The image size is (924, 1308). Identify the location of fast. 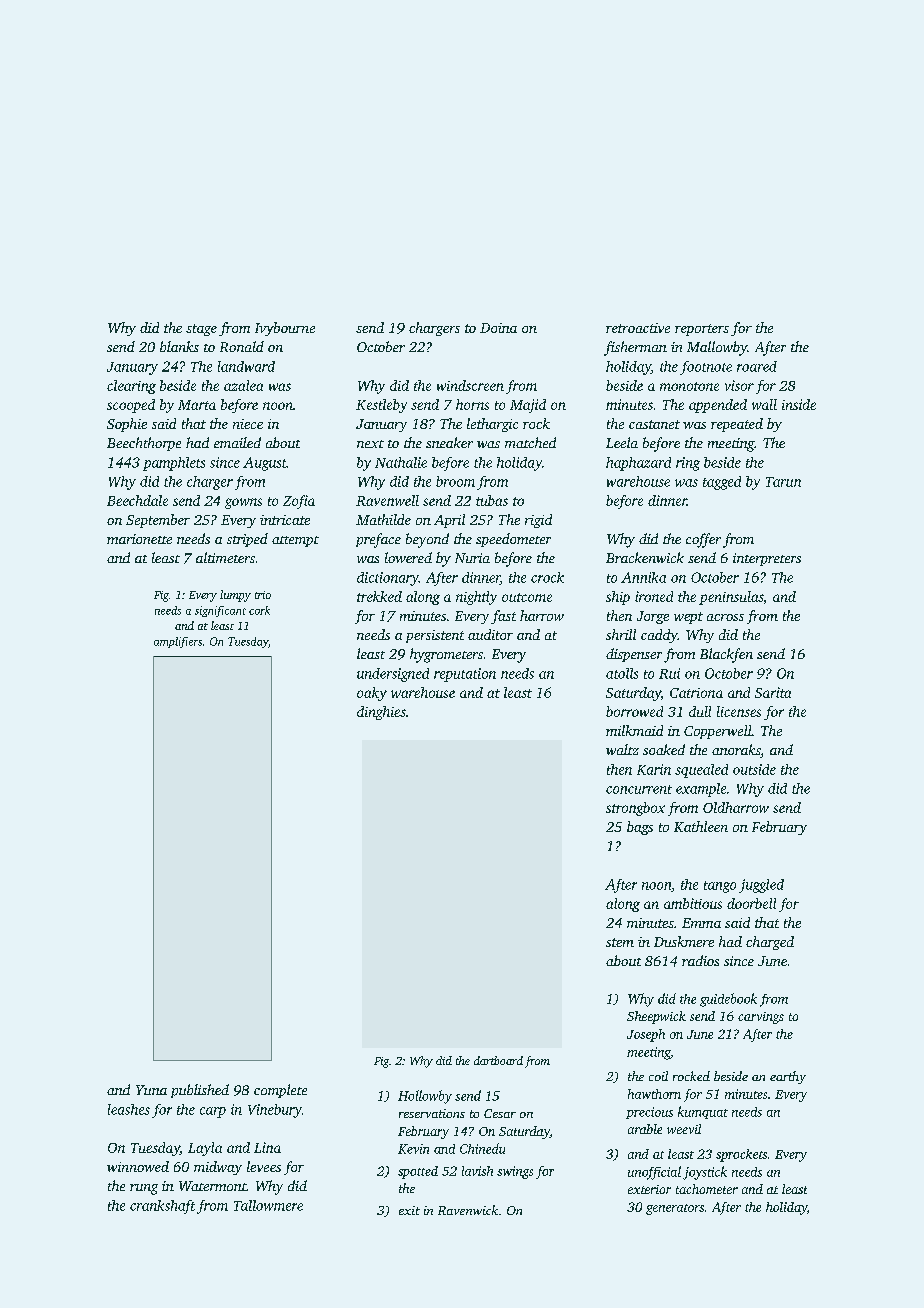
(503, 617).
